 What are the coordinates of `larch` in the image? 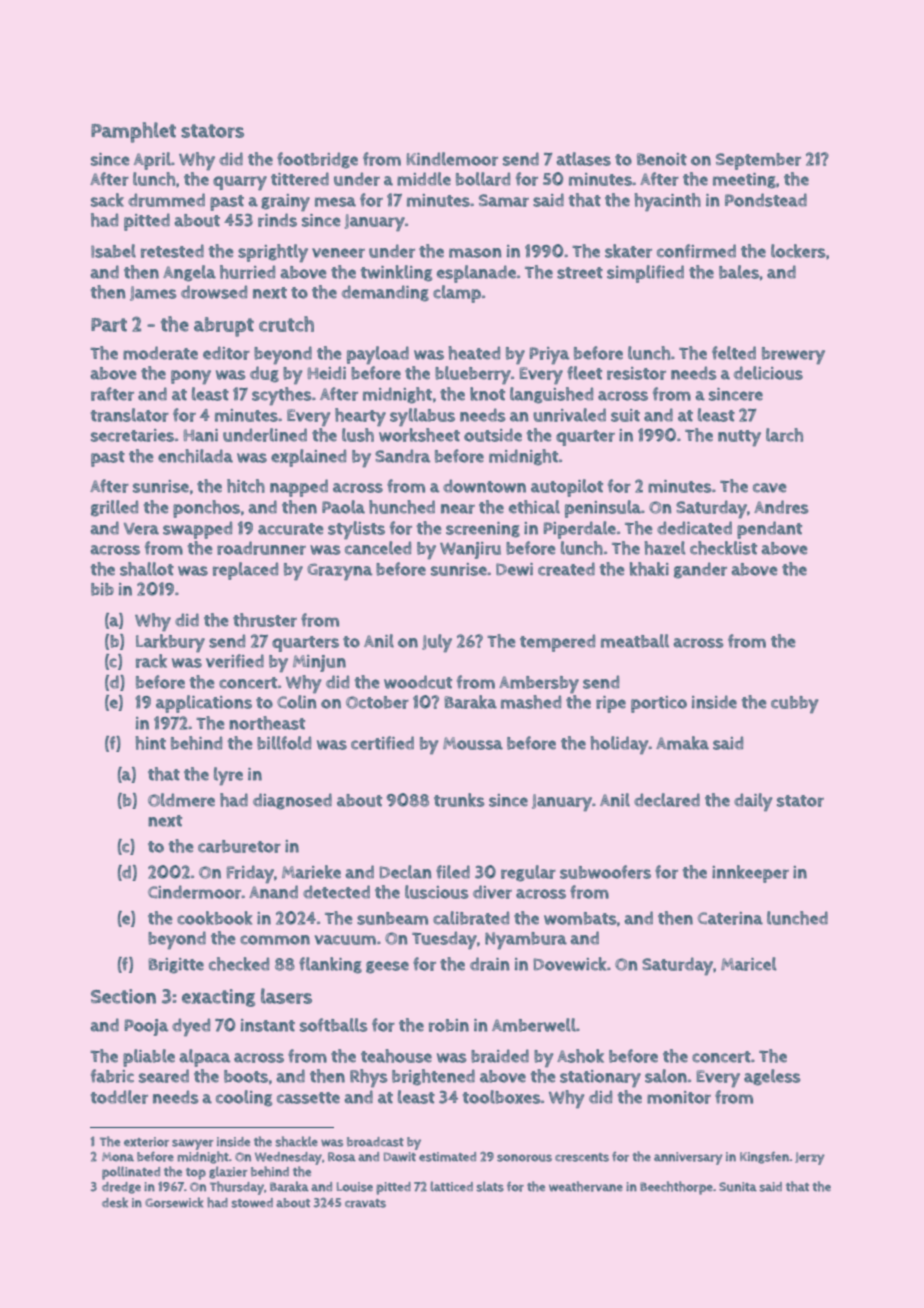 It's located at (784, 435).
